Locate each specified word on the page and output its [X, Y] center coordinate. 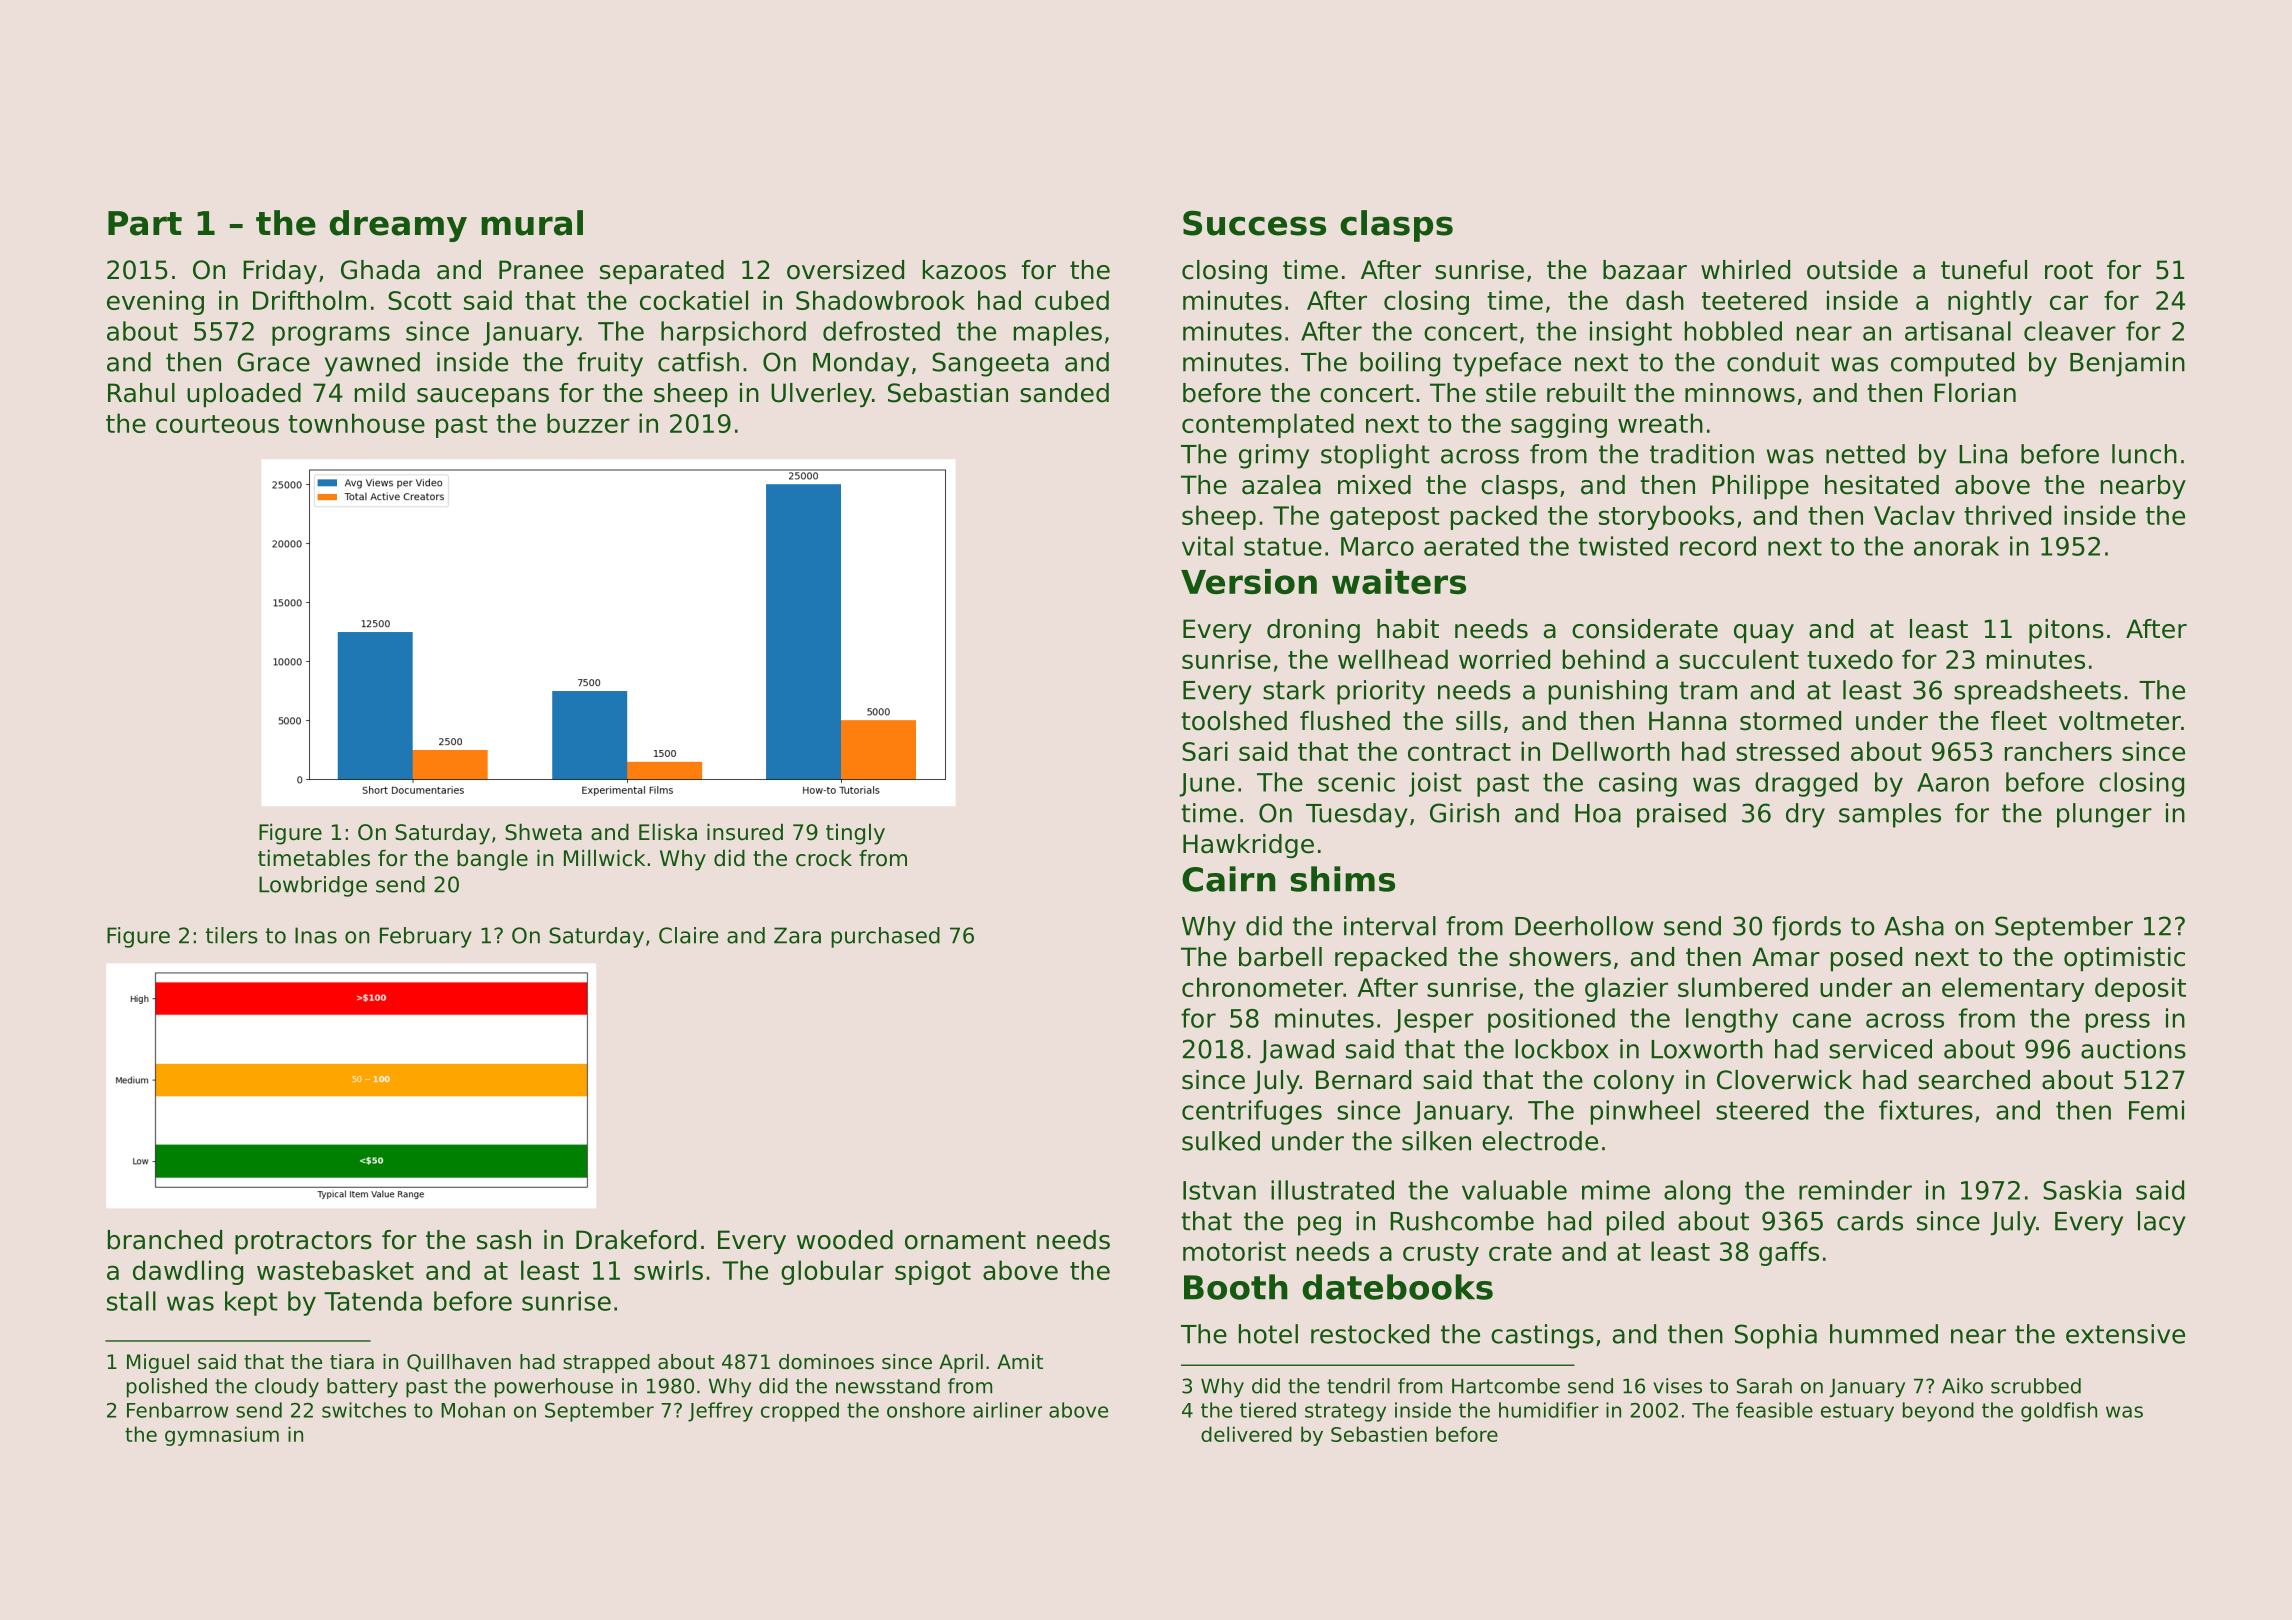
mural [532, 223]
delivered [1246, 1434]
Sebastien [1379, 1434]
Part [145, 223]
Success [1254, 223]
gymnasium [222, 1436]
